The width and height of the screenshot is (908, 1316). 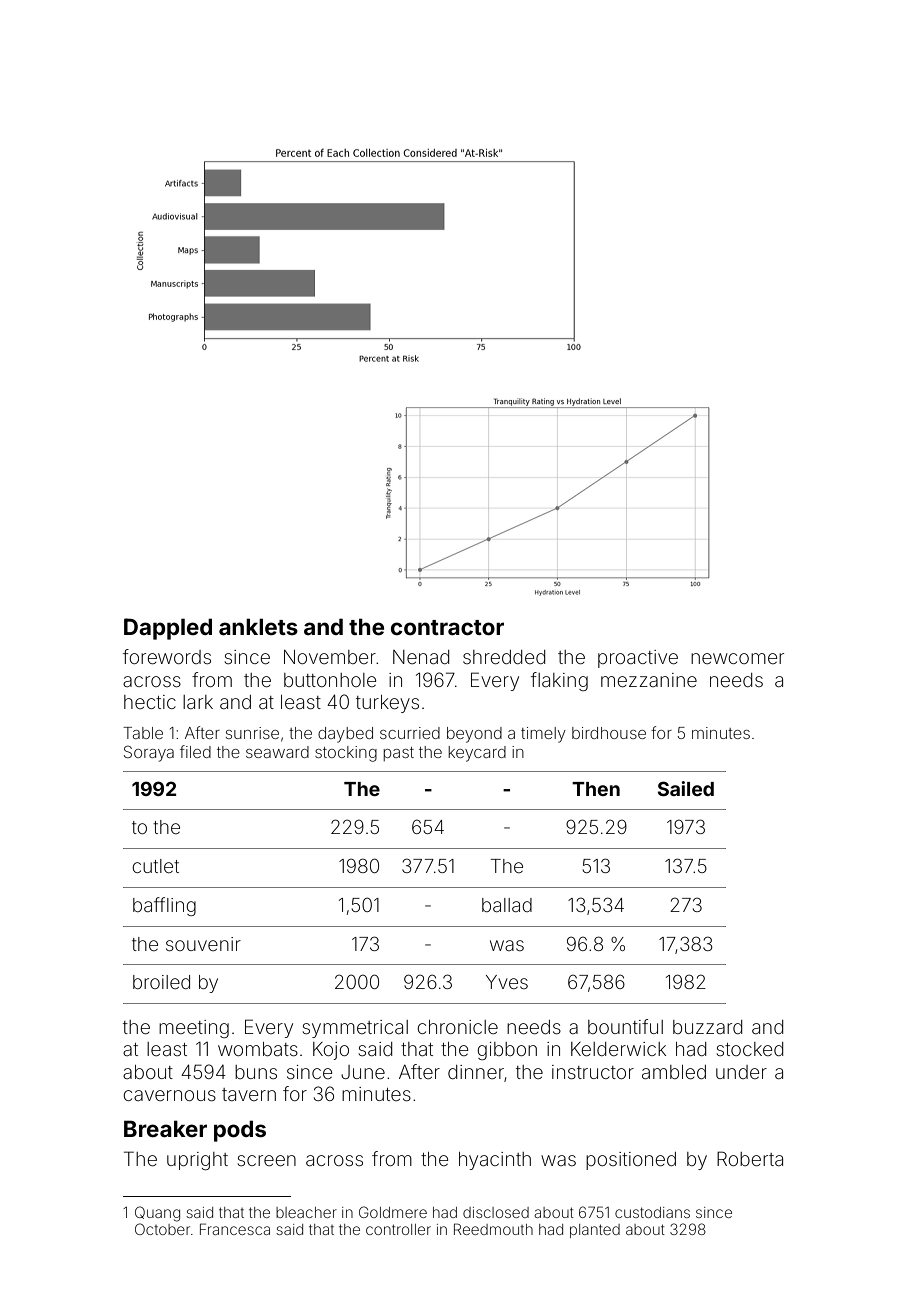 I want to click on Yves, so click(x=507, y=982).
